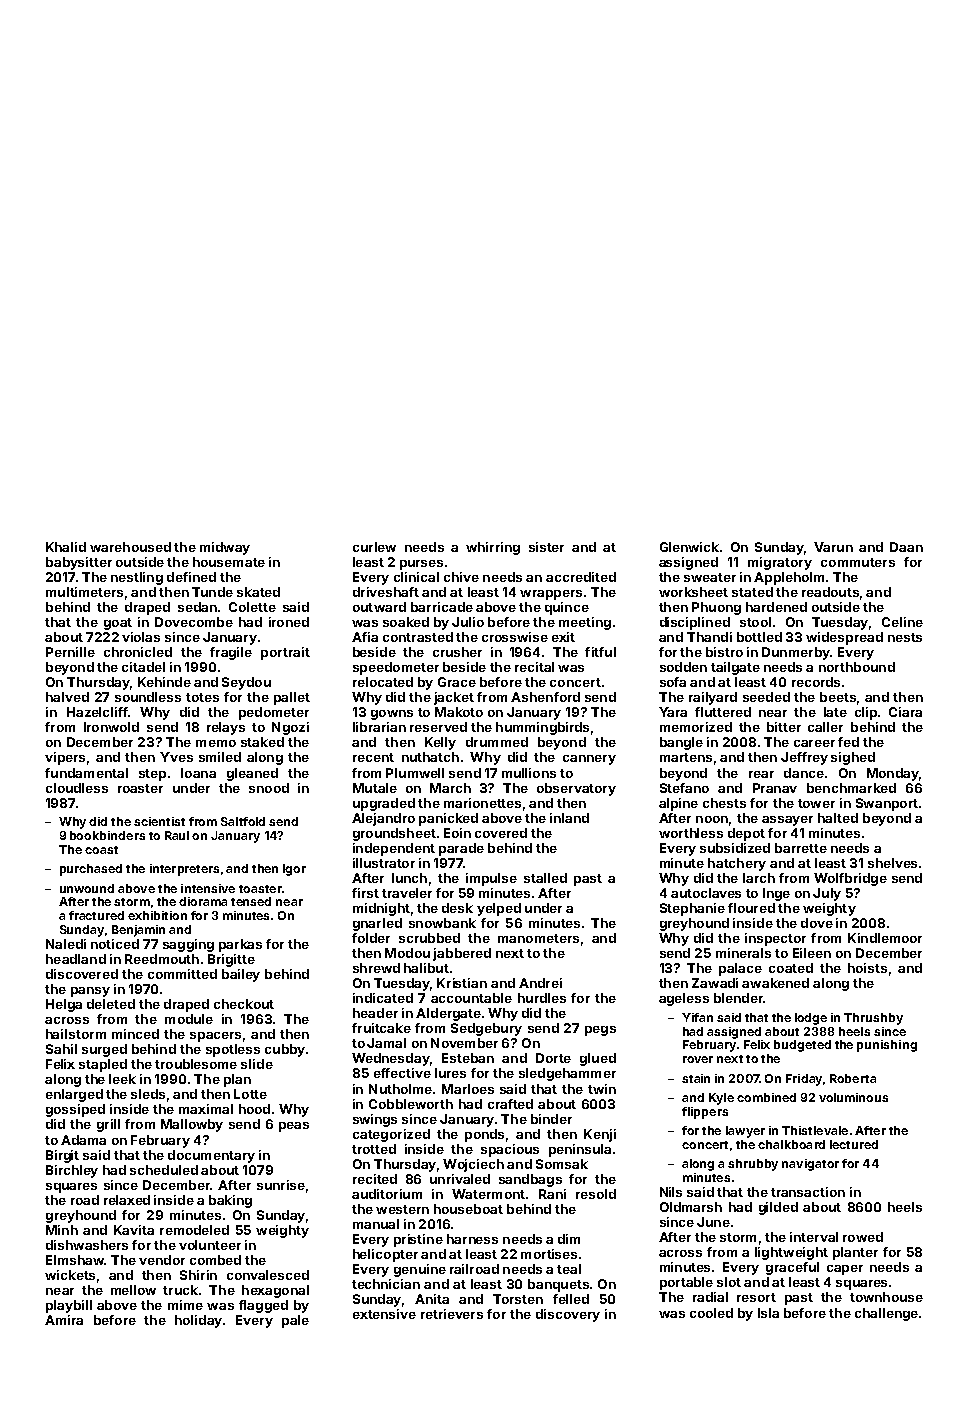 Image resolution: width=968 pixels, height=1401 pixels. I want to click on sagging, so click(188, 945).
